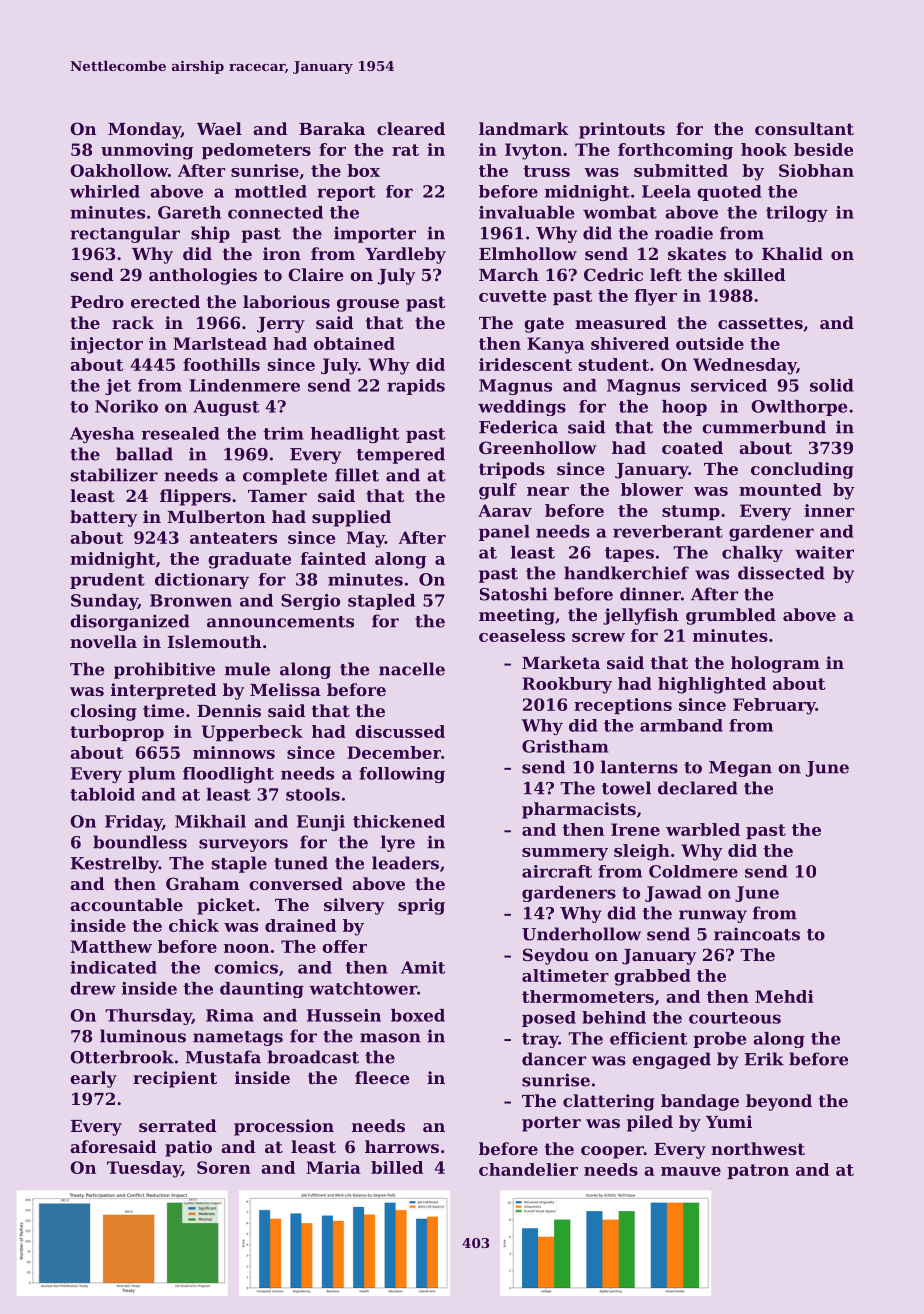  What do you see at coordinates (397, 1167) in the screenshot?
I see `billed` at bounding box center [397, 1167].
